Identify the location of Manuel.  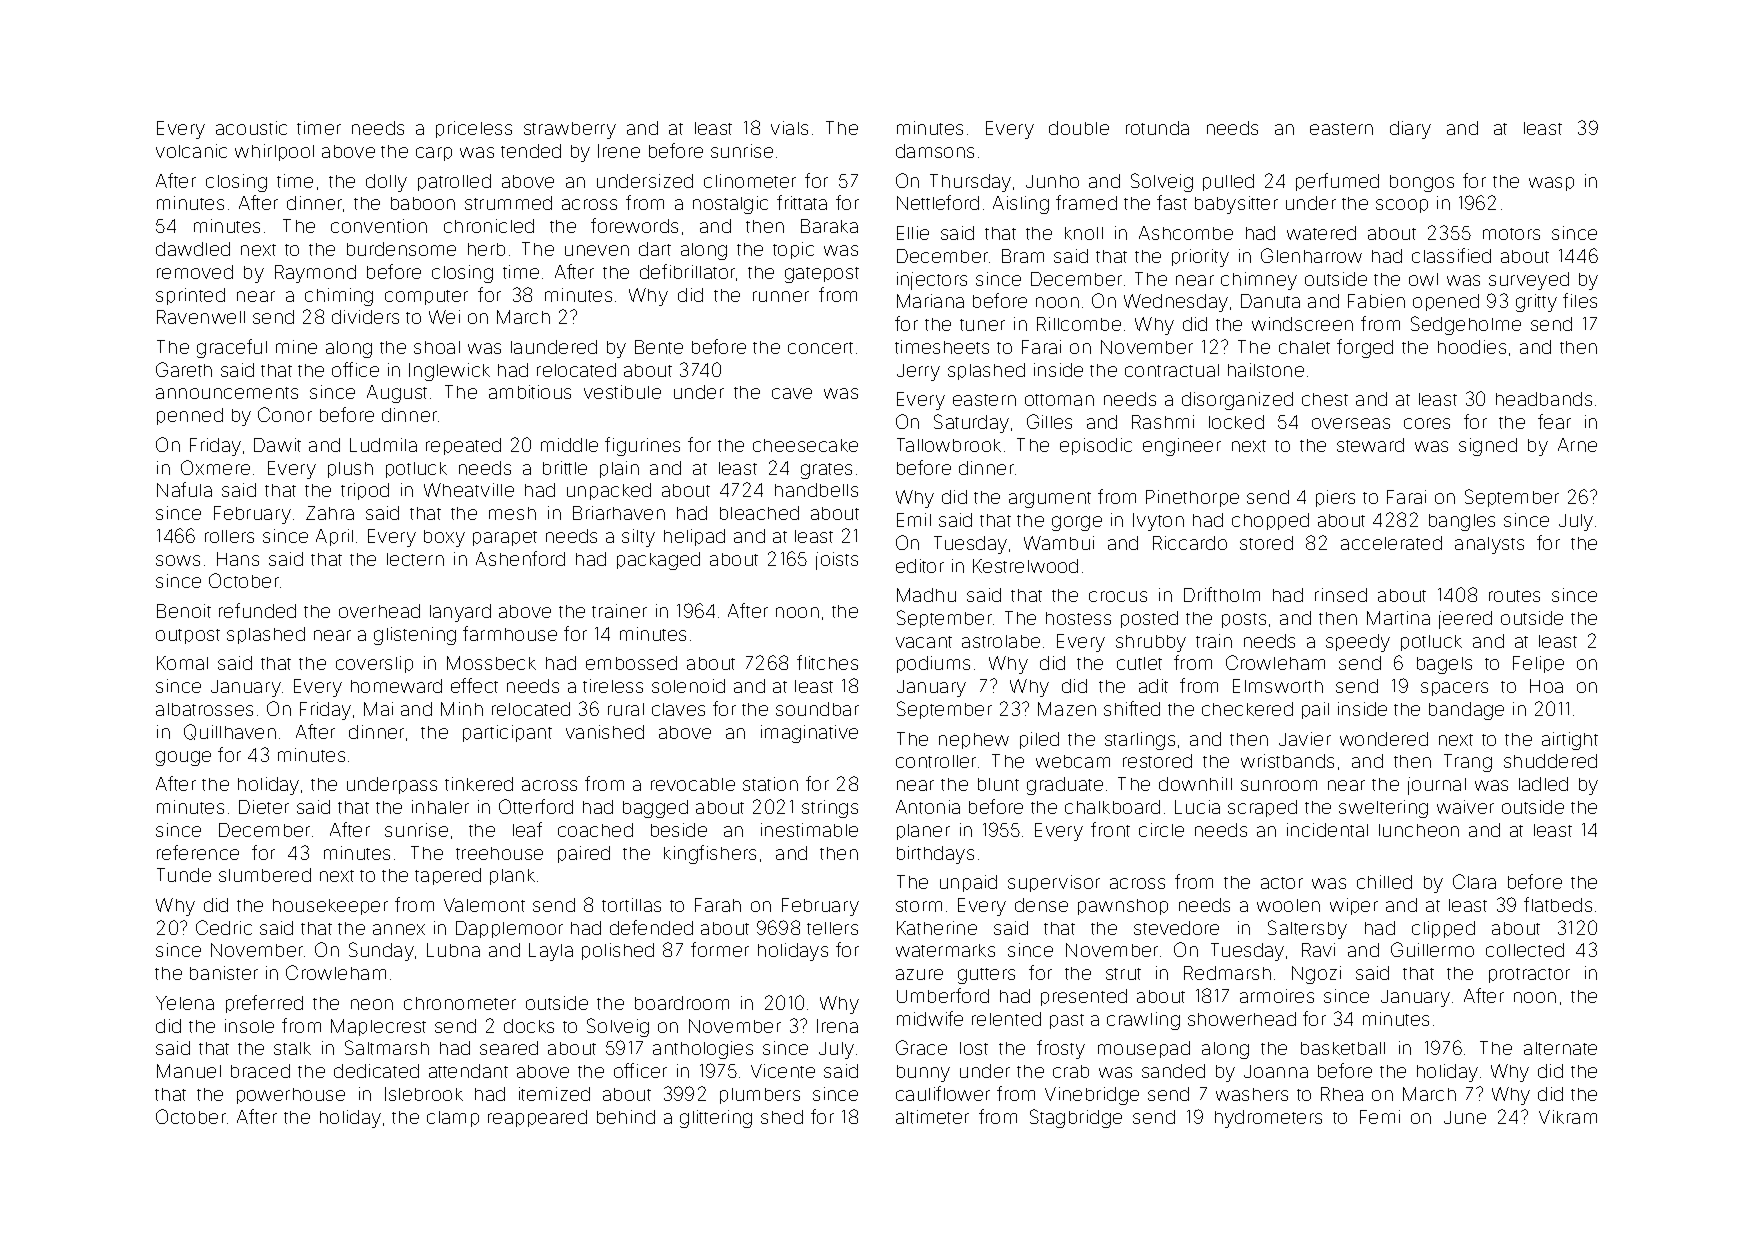
(189, 1071).
